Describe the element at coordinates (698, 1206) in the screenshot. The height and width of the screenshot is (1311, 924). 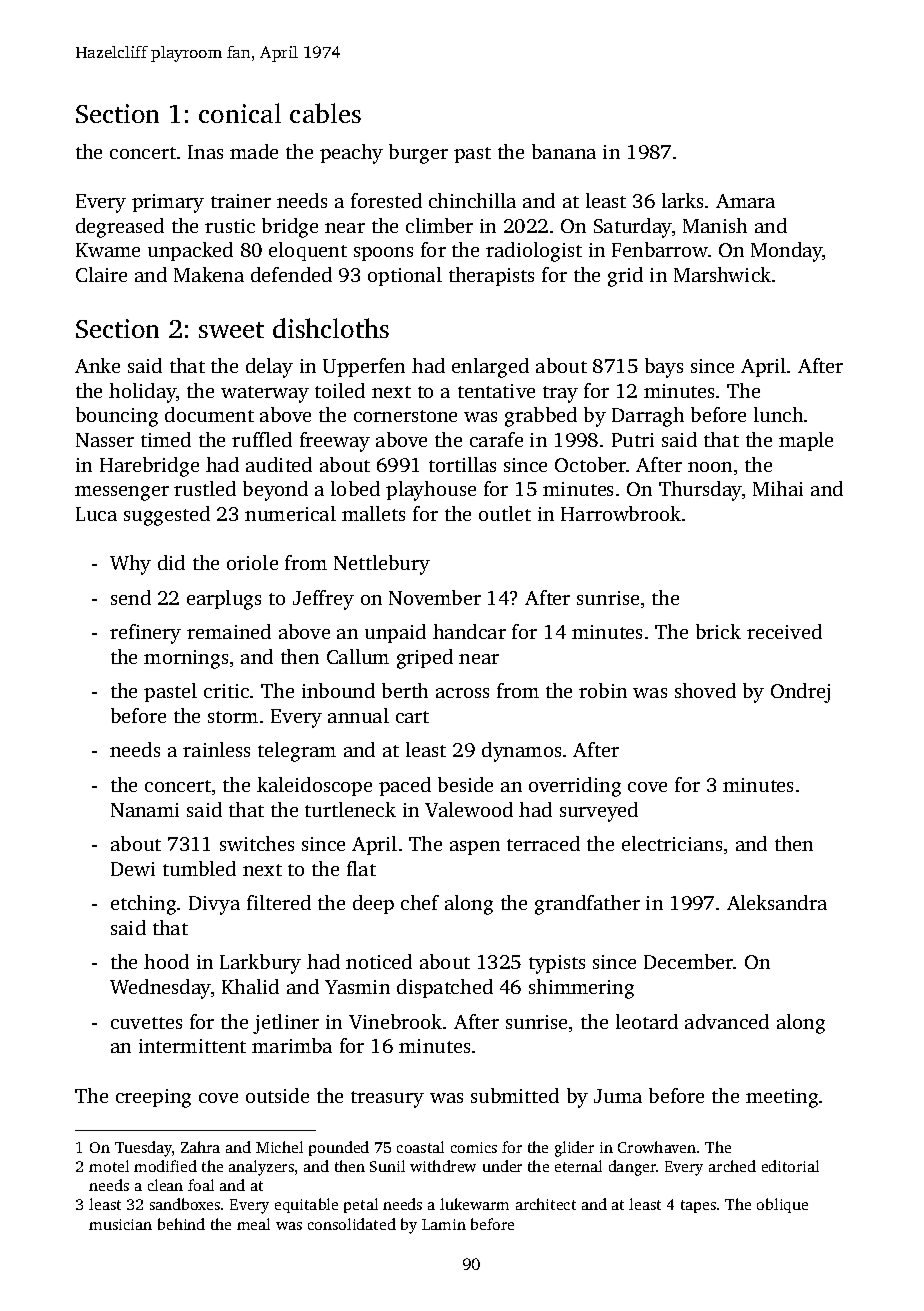
I see `tapes` at that location.
